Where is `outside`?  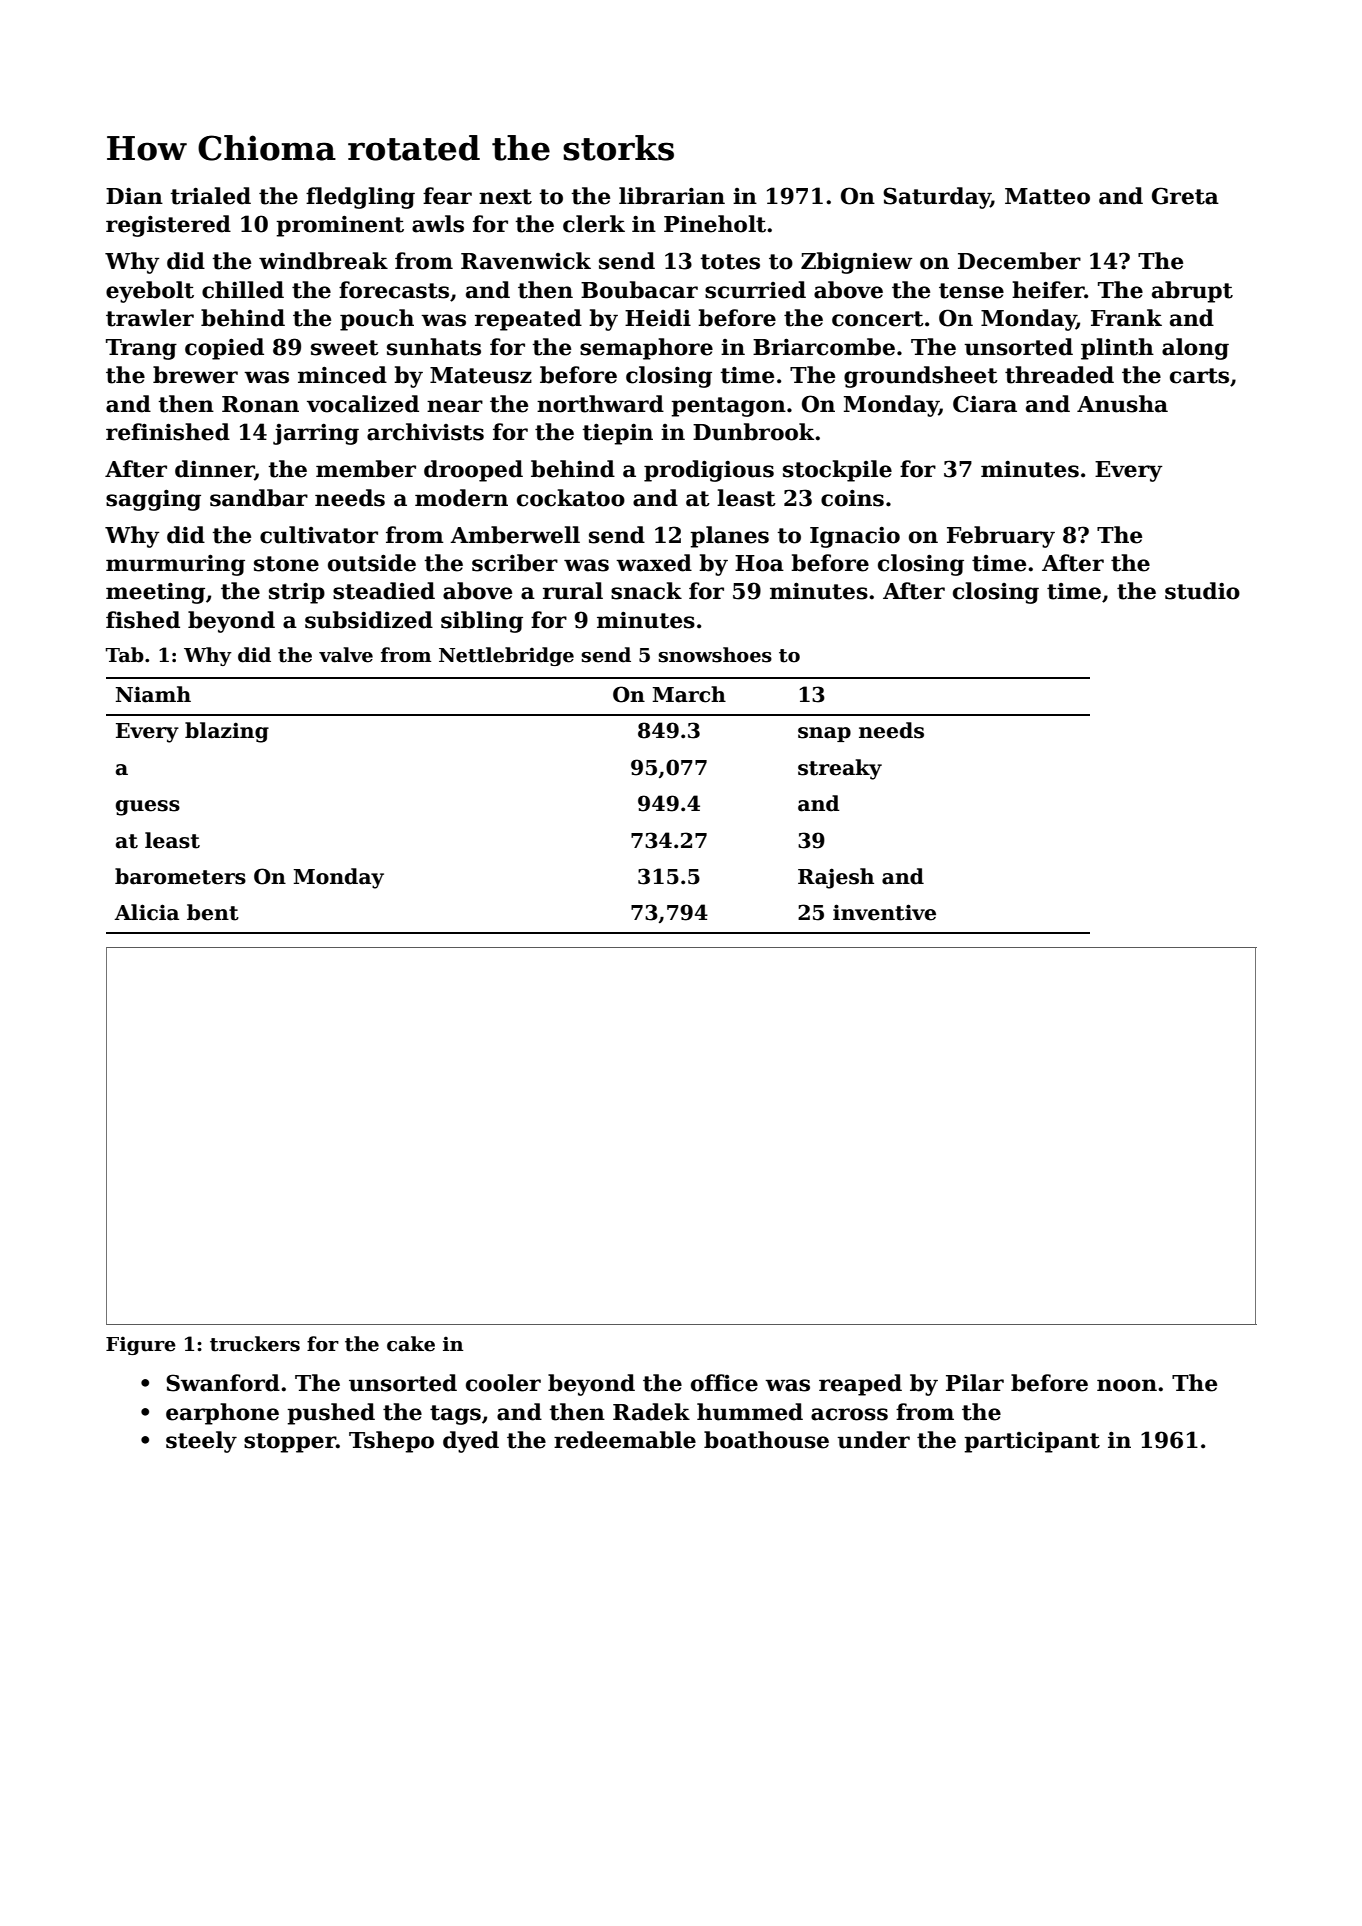
outside is located at coordinates (372, 563).
